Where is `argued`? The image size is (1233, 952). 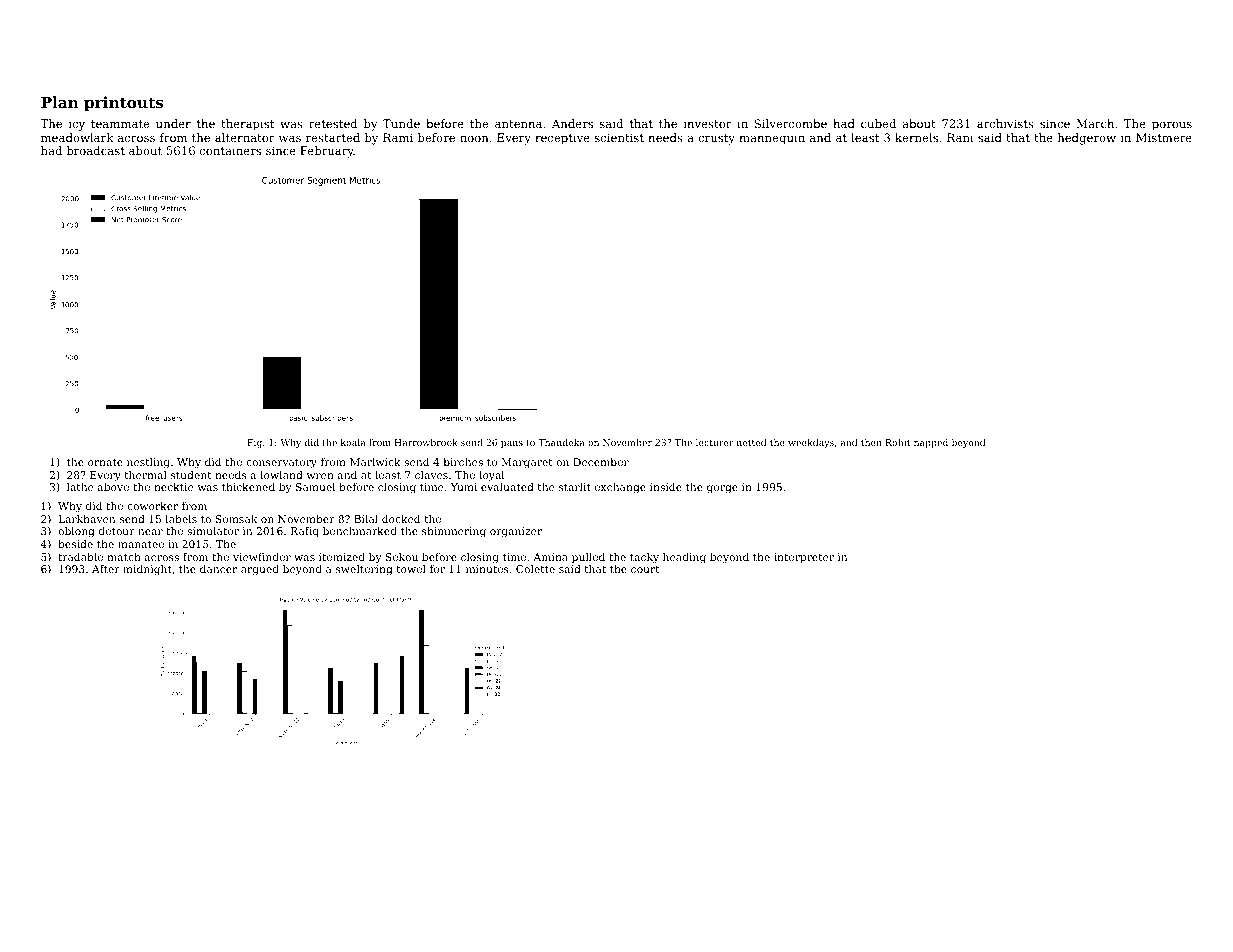
argued is located at coordinates (260, 570).
